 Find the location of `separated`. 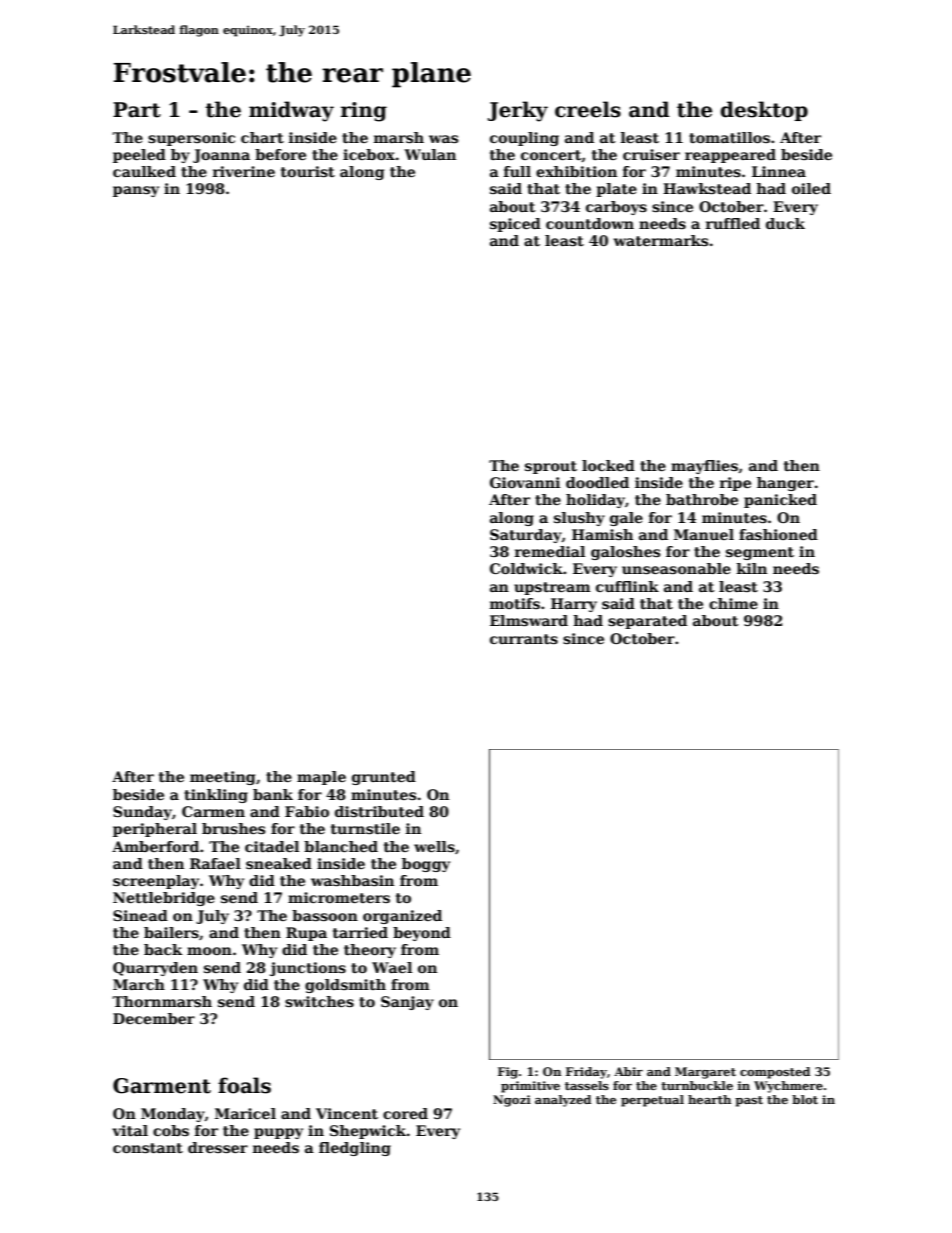

separated is located at coordinates (647, 622).
